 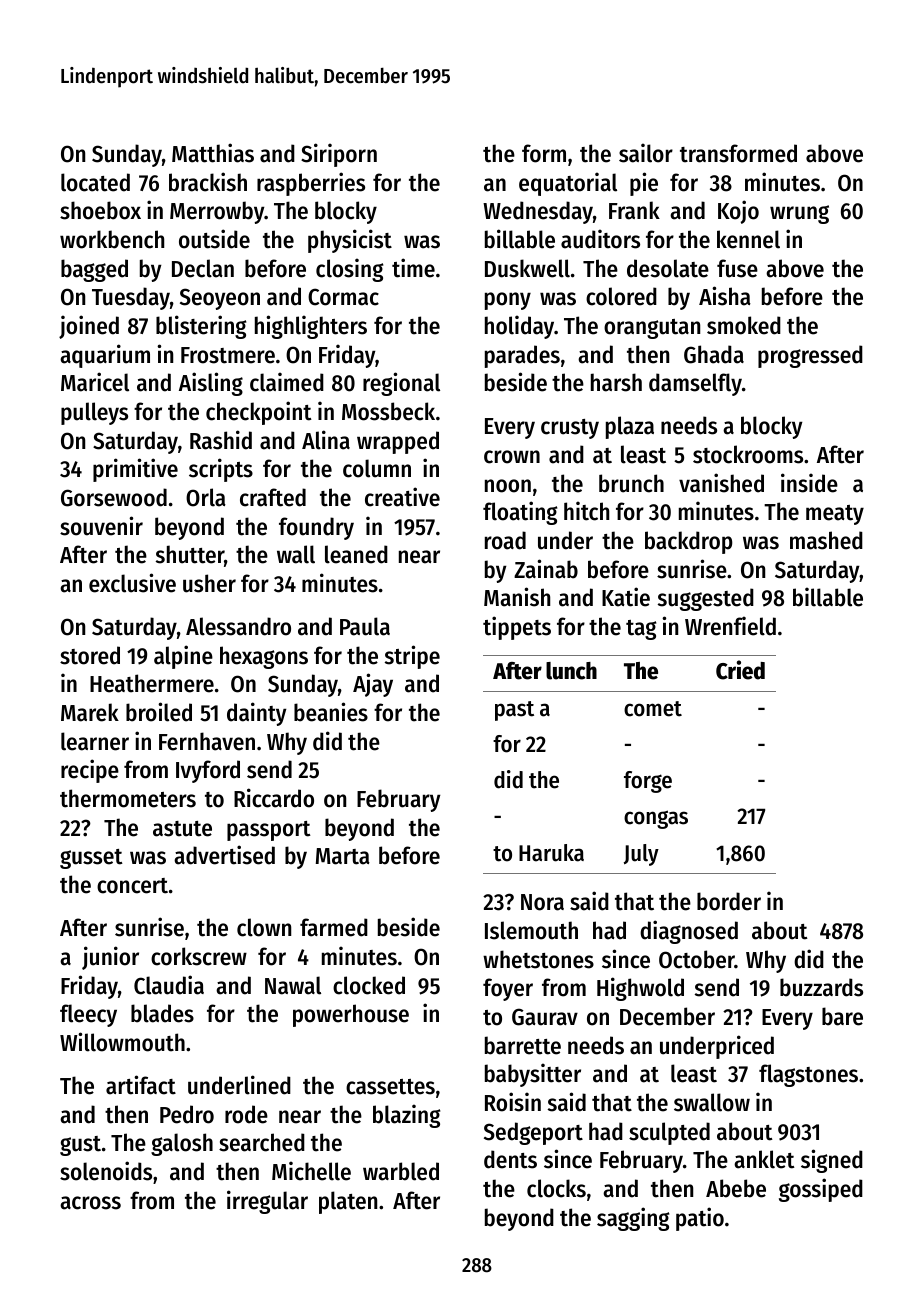 I want to click on Rashid, so click(x=221, y=440).
